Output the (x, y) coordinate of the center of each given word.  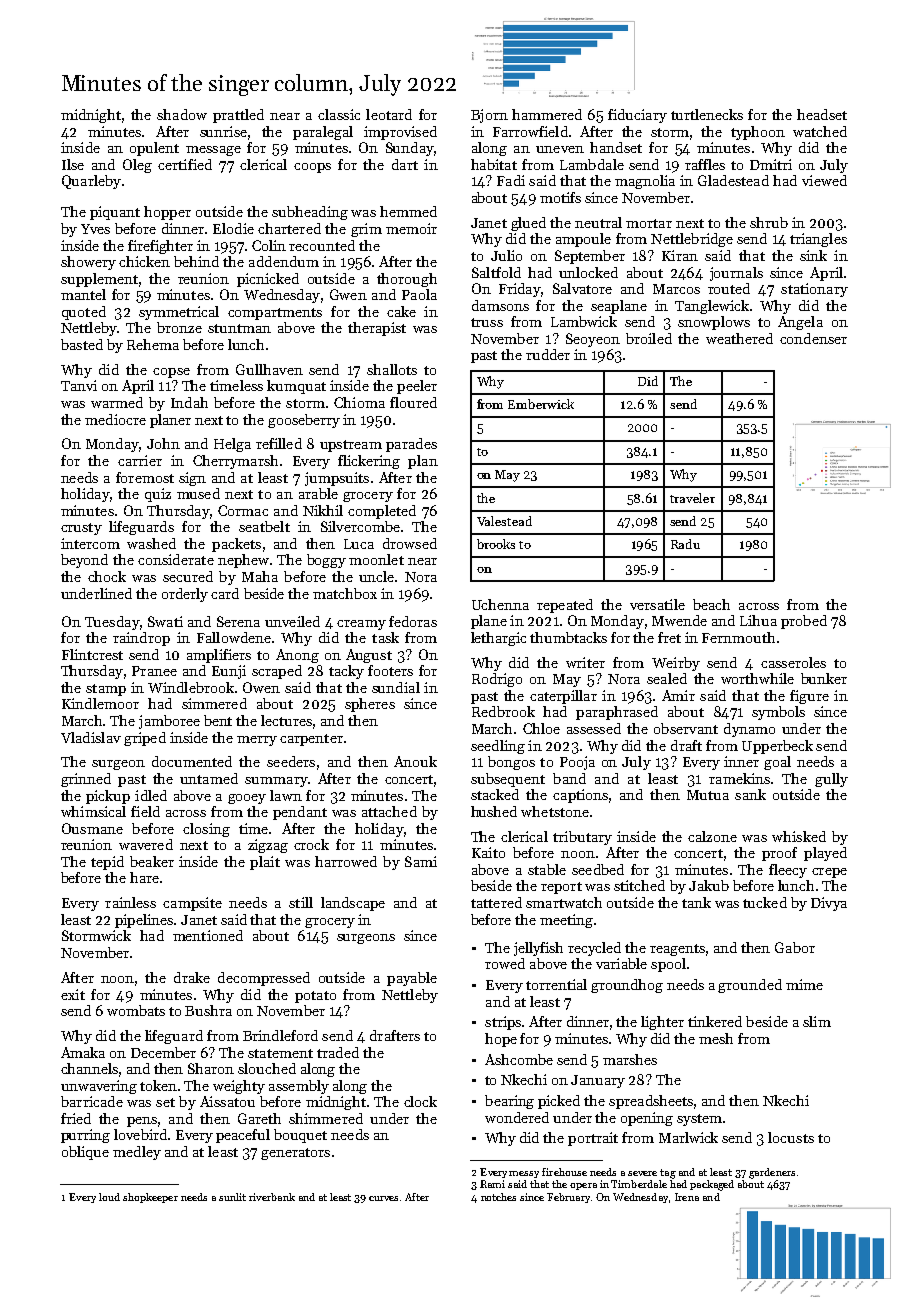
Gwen (348, 294)
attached (389, 811)
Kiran (680, 255)
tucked (765, 902)
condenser (813, 338)
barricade (92, 1101)
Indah (189, 402)
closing (206, 830)
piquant (115, 213)
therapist (377, 329)
